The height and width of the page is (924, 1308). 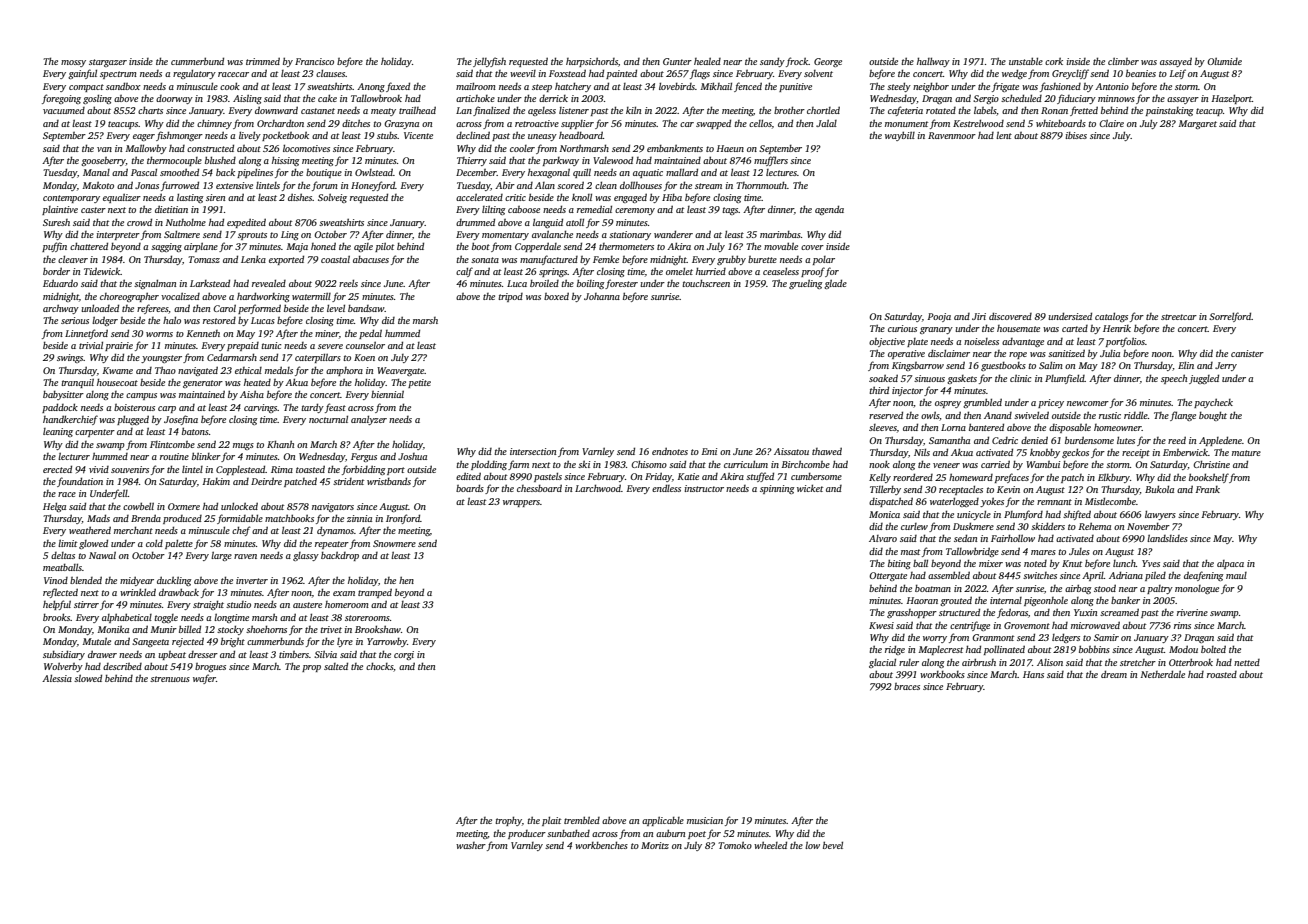 I want to click on lent, so click(x=1004, y=135).
